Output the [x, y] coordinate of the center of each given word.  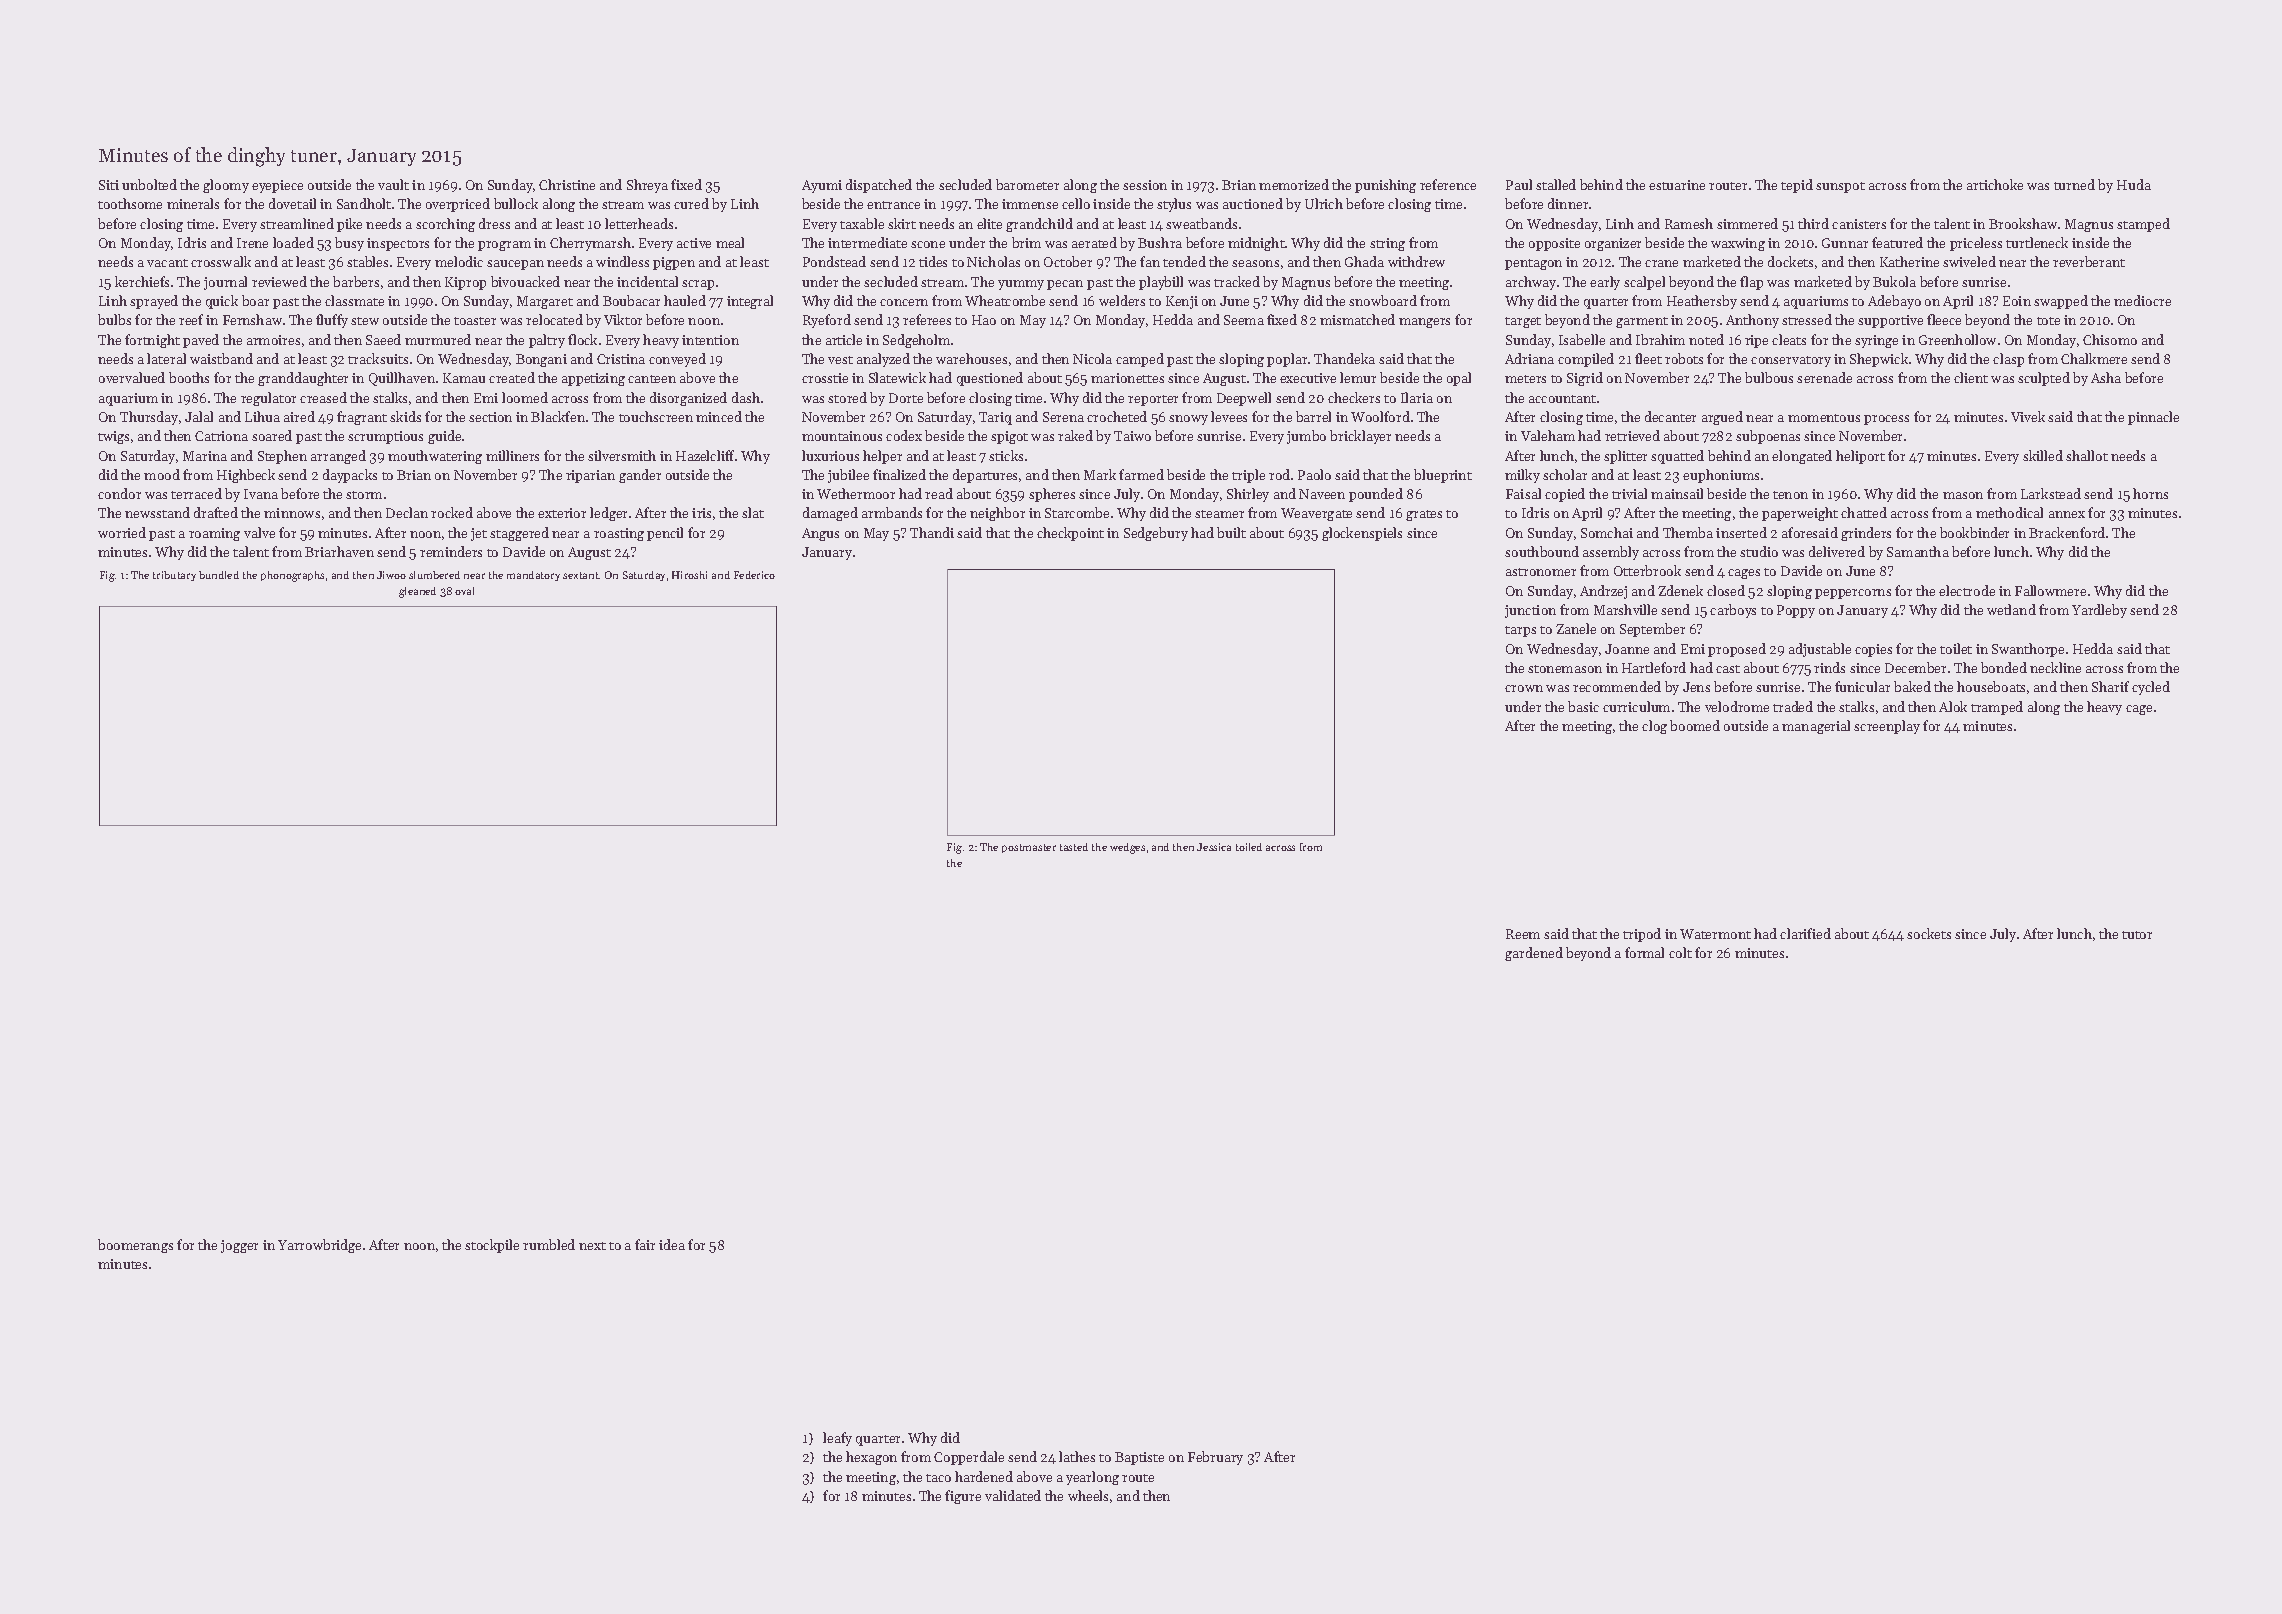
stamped [2143, 225]
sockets [1929, 933]
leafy [837, 1439]
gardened [1534, 954]
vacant [167, 263]
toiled [1249, 847]
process [1886, 420]
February [1215, 1458]
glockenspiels [1362, 534]
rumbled [549, 1244]
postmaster [1029, 848]
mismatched [1357, 319]
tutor [2137, 935]
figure [963, 1497]
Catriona [221, 436]
